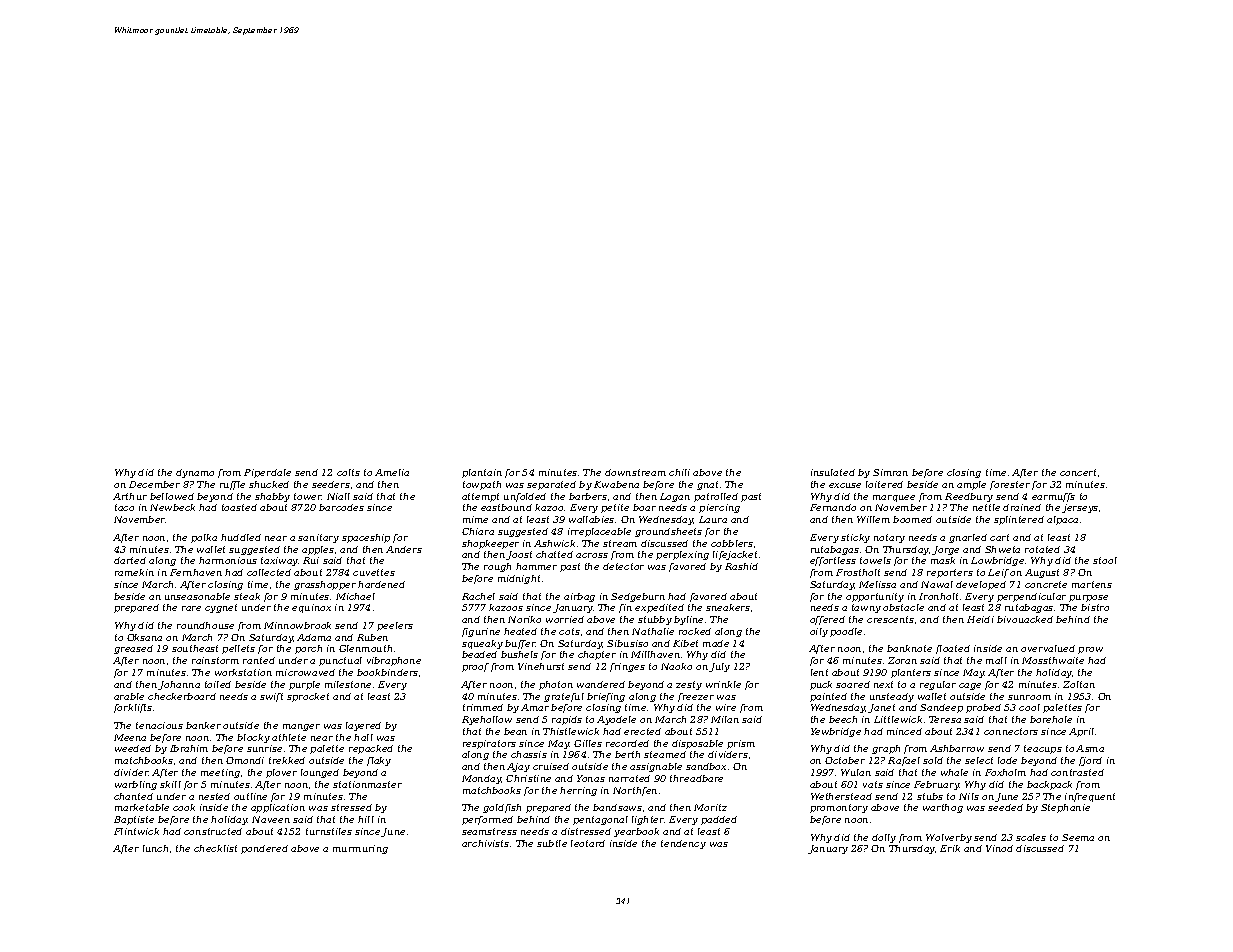 This image has height=952, width=1233. Describe the element at coordinates (1043, 749) in the image. I see `teacups` at that location.
